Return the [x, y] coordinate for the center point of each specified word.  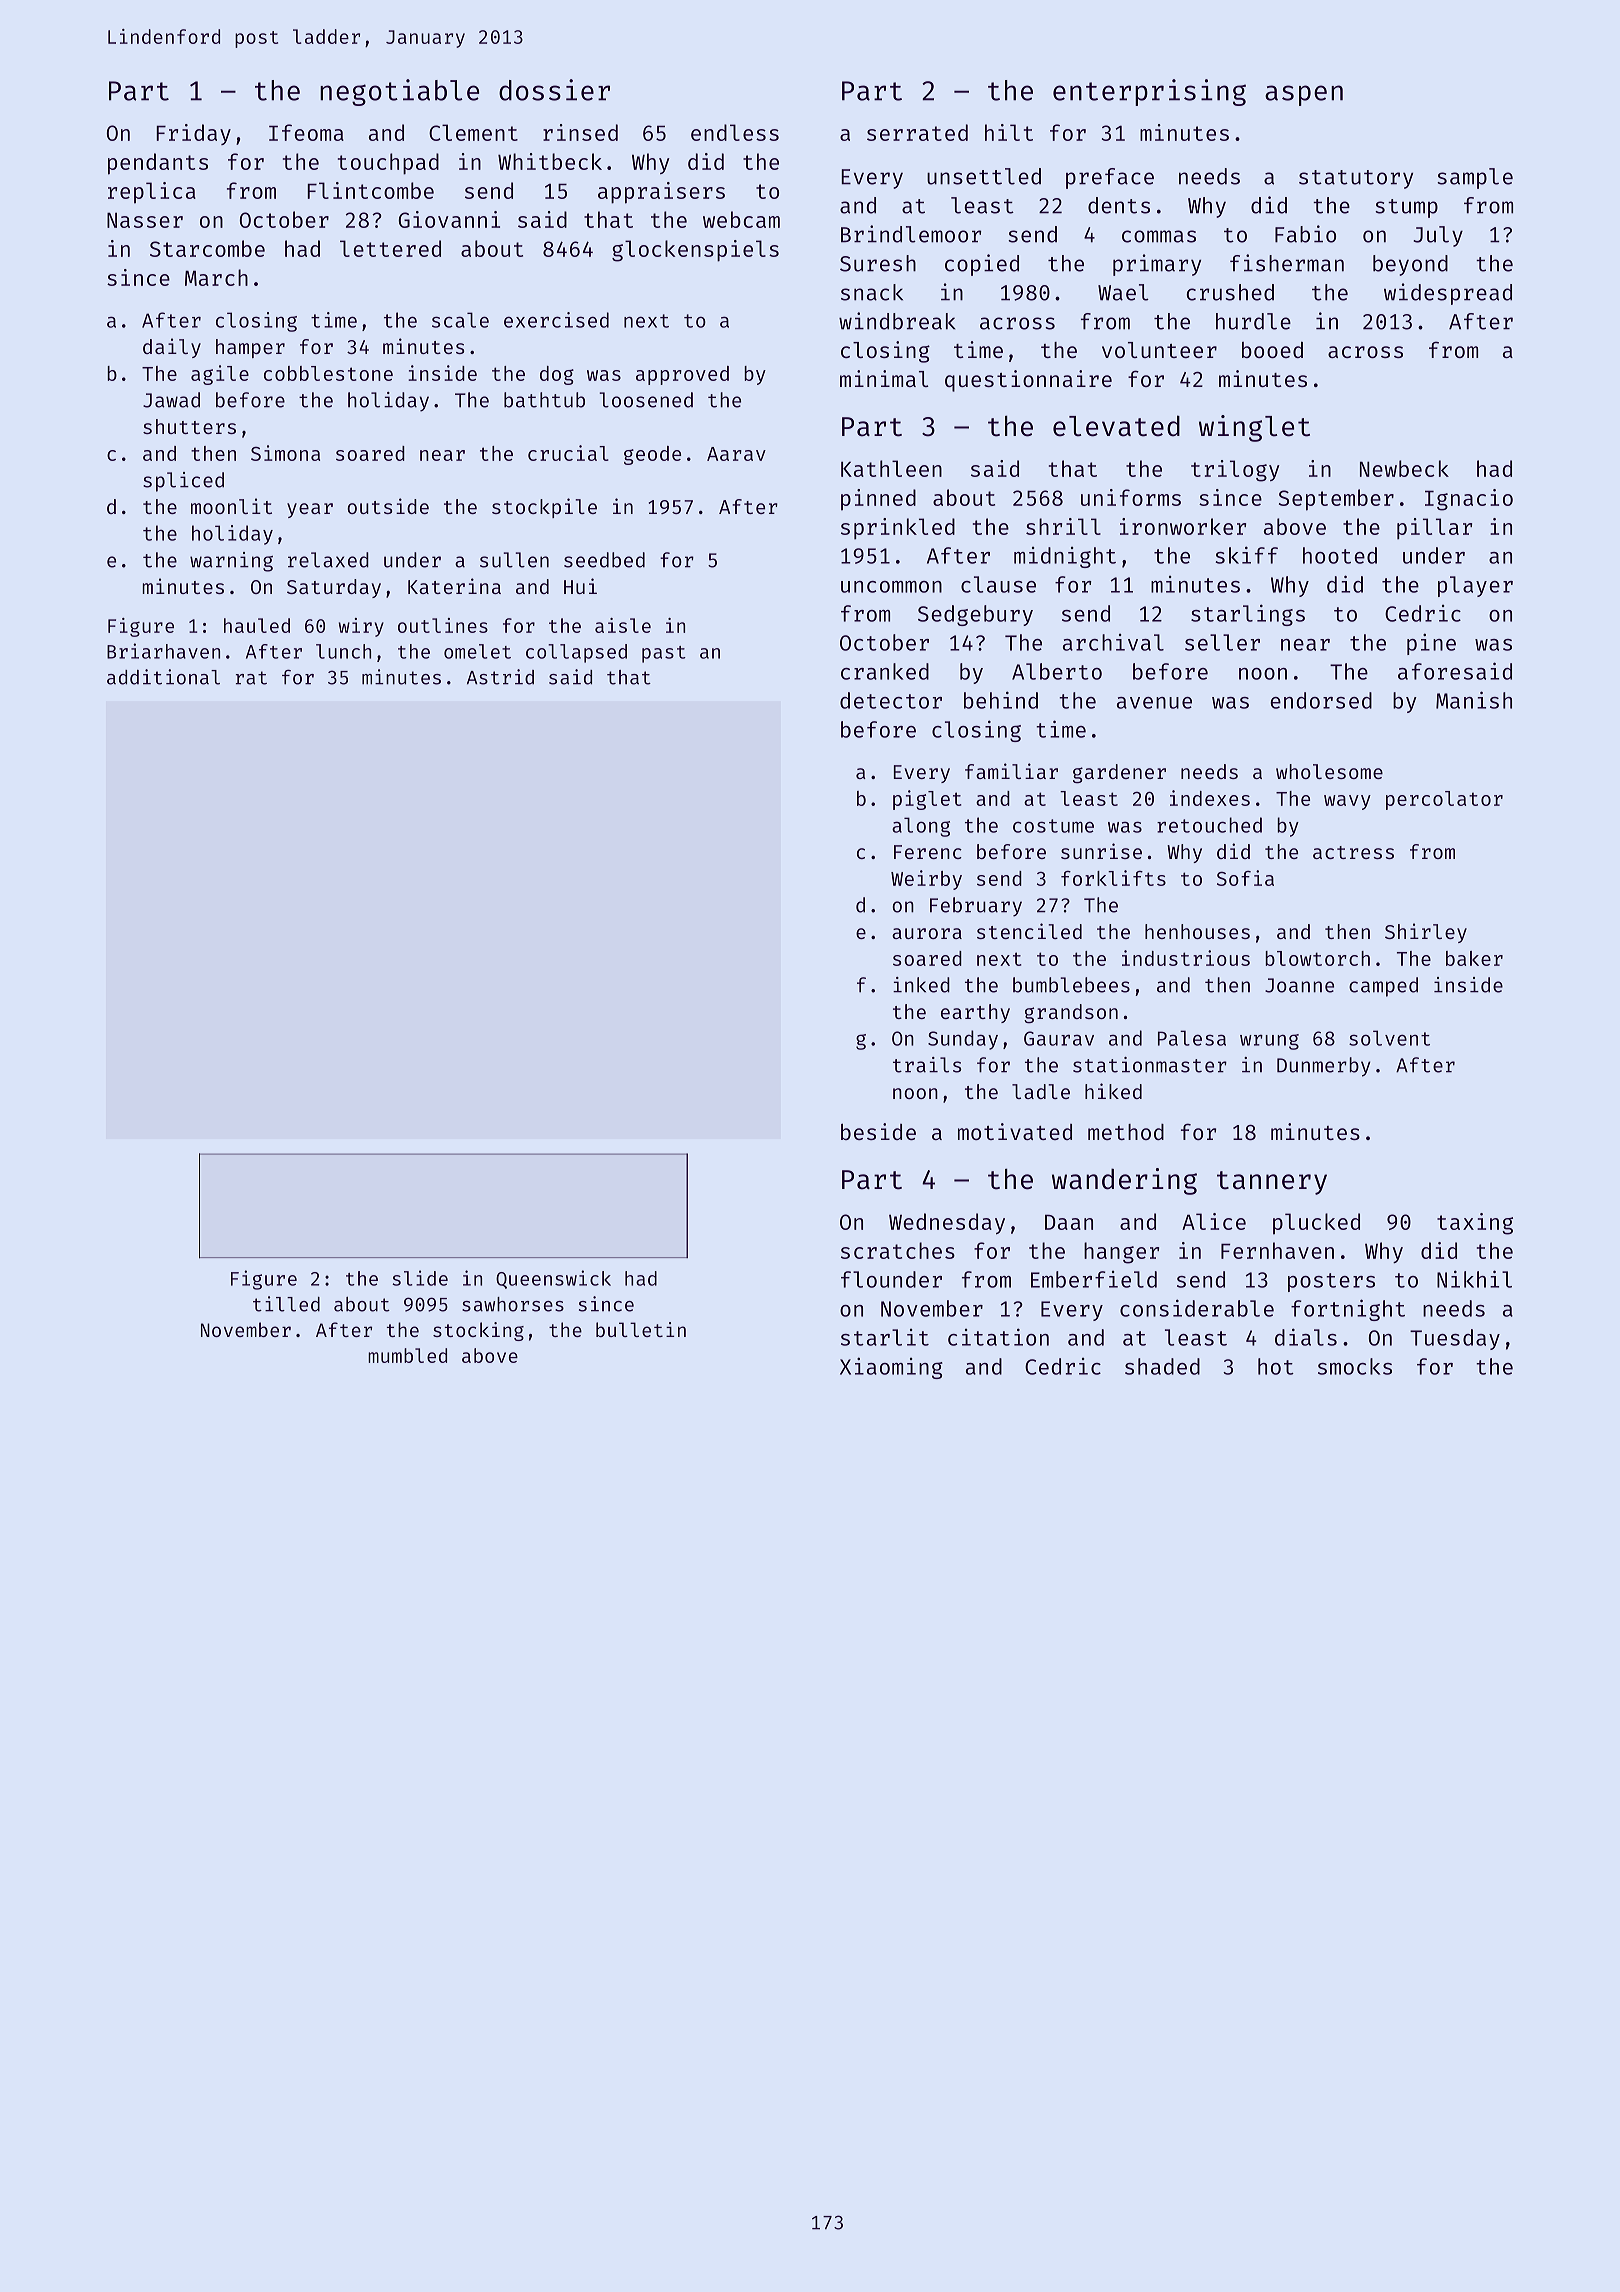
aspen [1304, 95]
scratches [898, 1250]
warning [231, 562]
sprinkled [898, 528]
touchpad [388, 164]
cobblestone [328, 373]
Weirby [926, 880]
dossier [554, 90]
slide [420, 1278]
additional [163, 677]
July [1438, 236]
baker [1474, 958]
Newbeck [1404, 468]
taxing [1475, 1224]
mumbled [407, 1355]
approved [682, 375]
